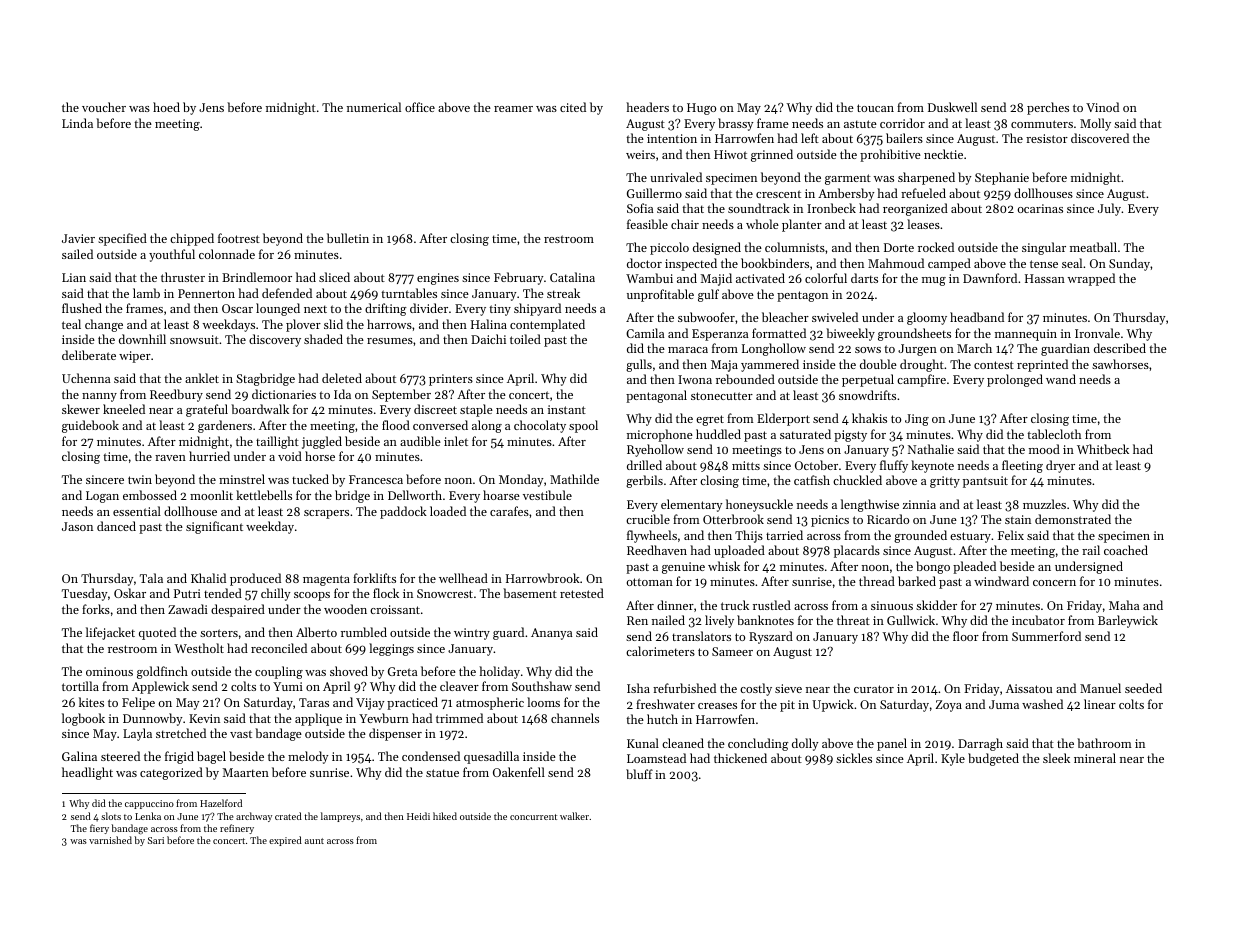 This document has width=1233, height=952. Describe the element at coordinates (340, 817) in the document. I see `lampreys` at that location.
